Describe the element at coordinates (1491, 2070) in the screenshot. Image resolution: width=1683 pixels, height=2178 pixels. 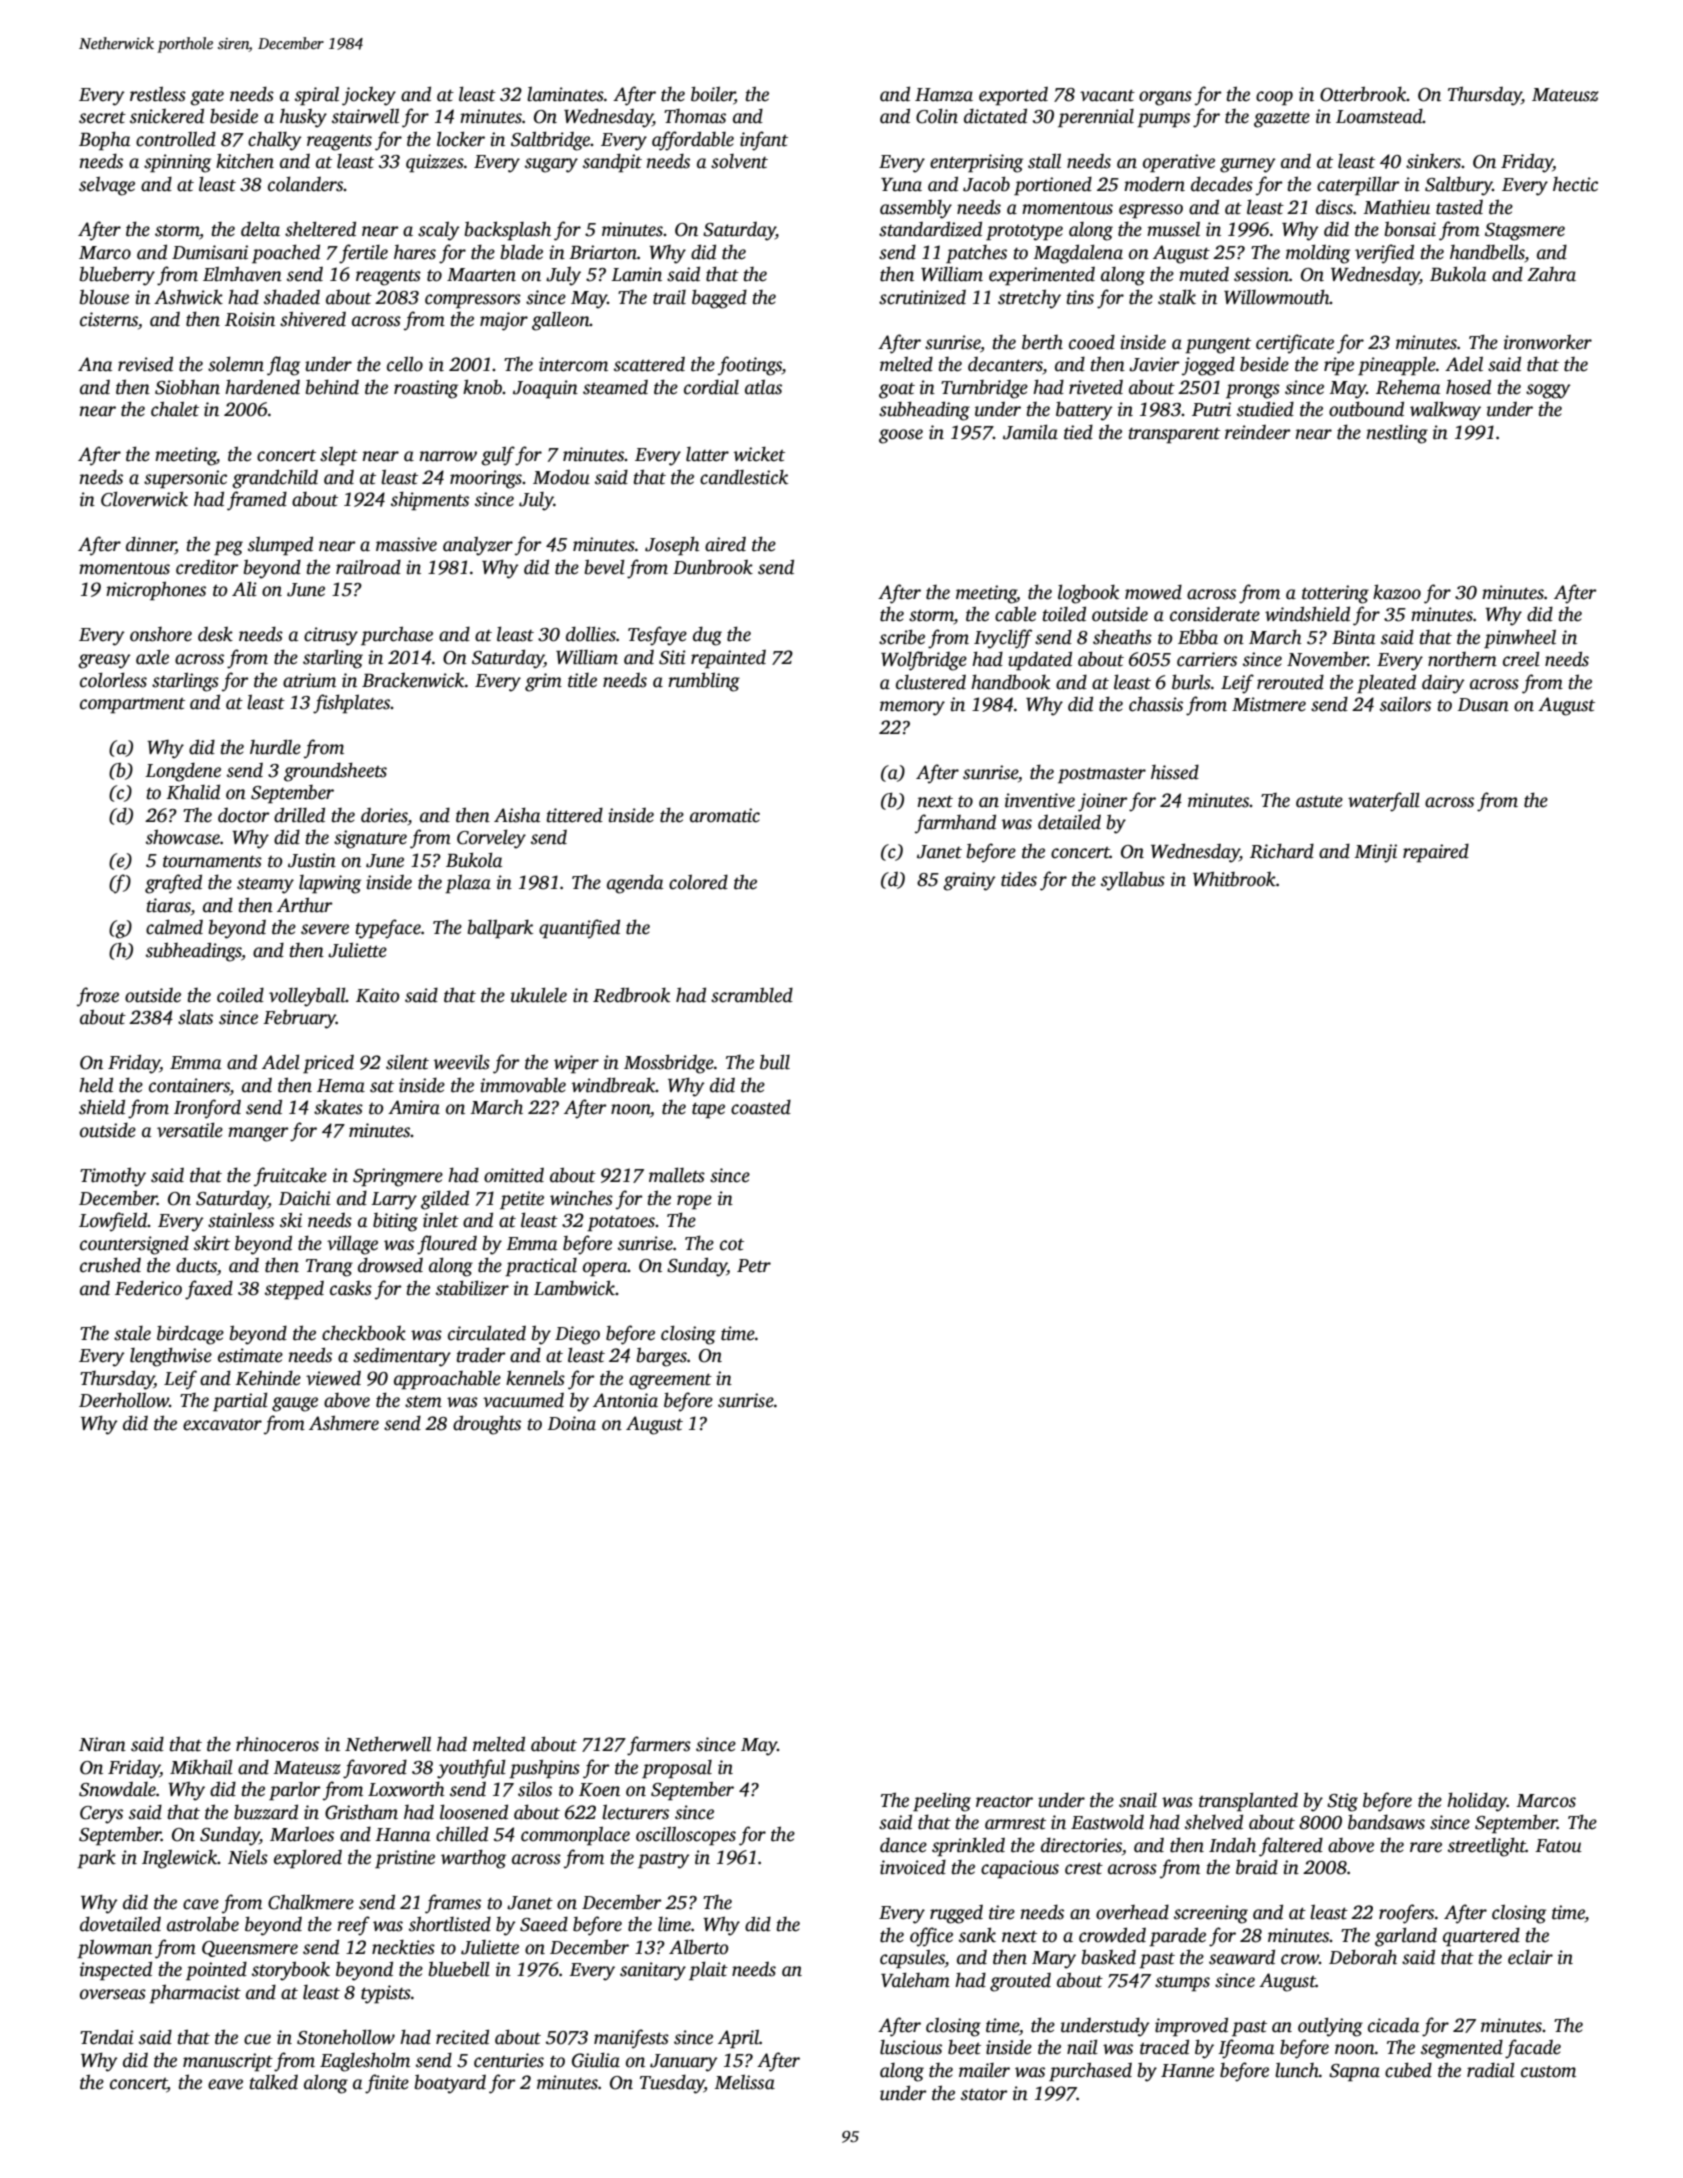
I see `radial` at that location.
